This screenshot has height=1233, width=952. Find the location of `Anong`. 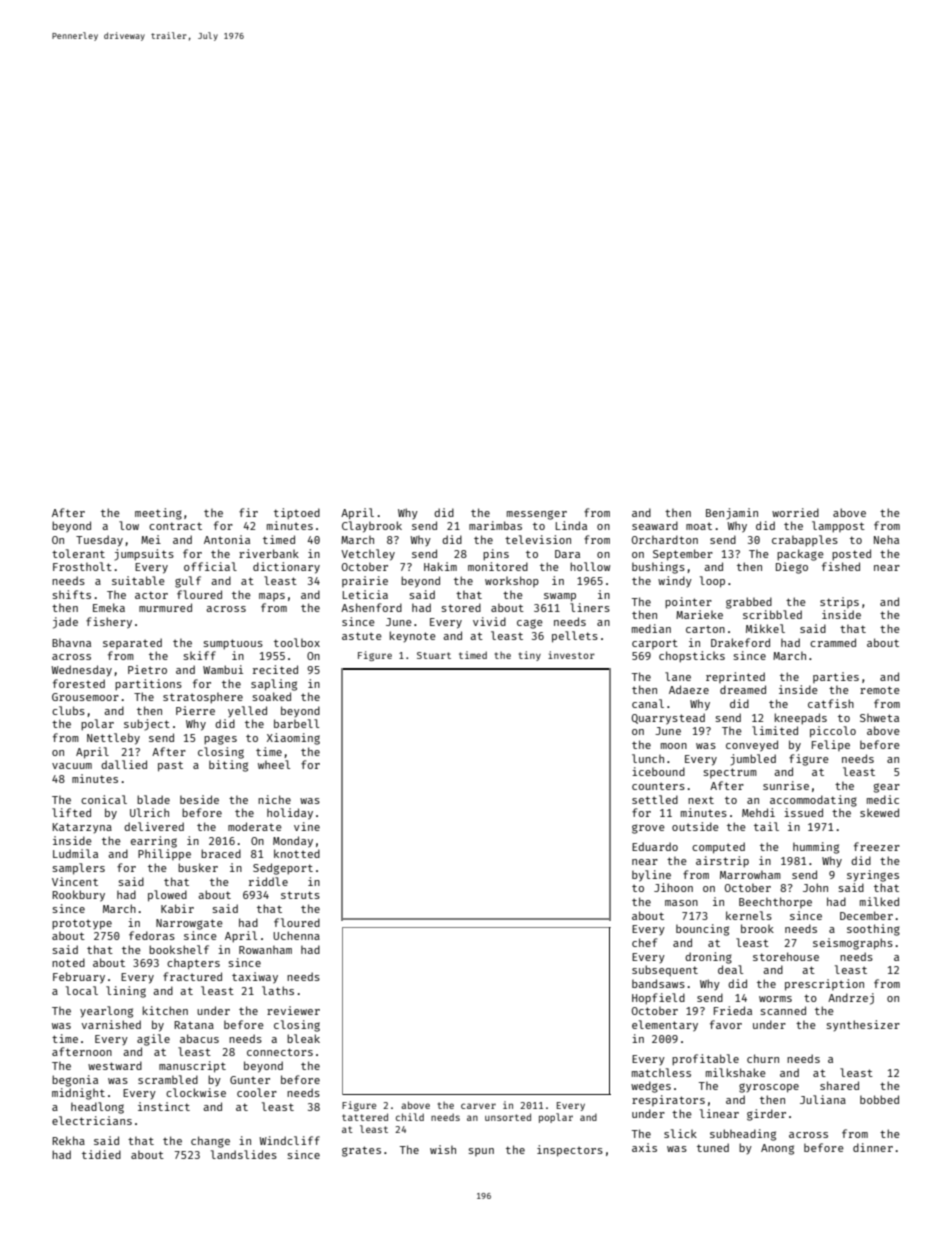

Anong is located at coordinates (777, 1149).
